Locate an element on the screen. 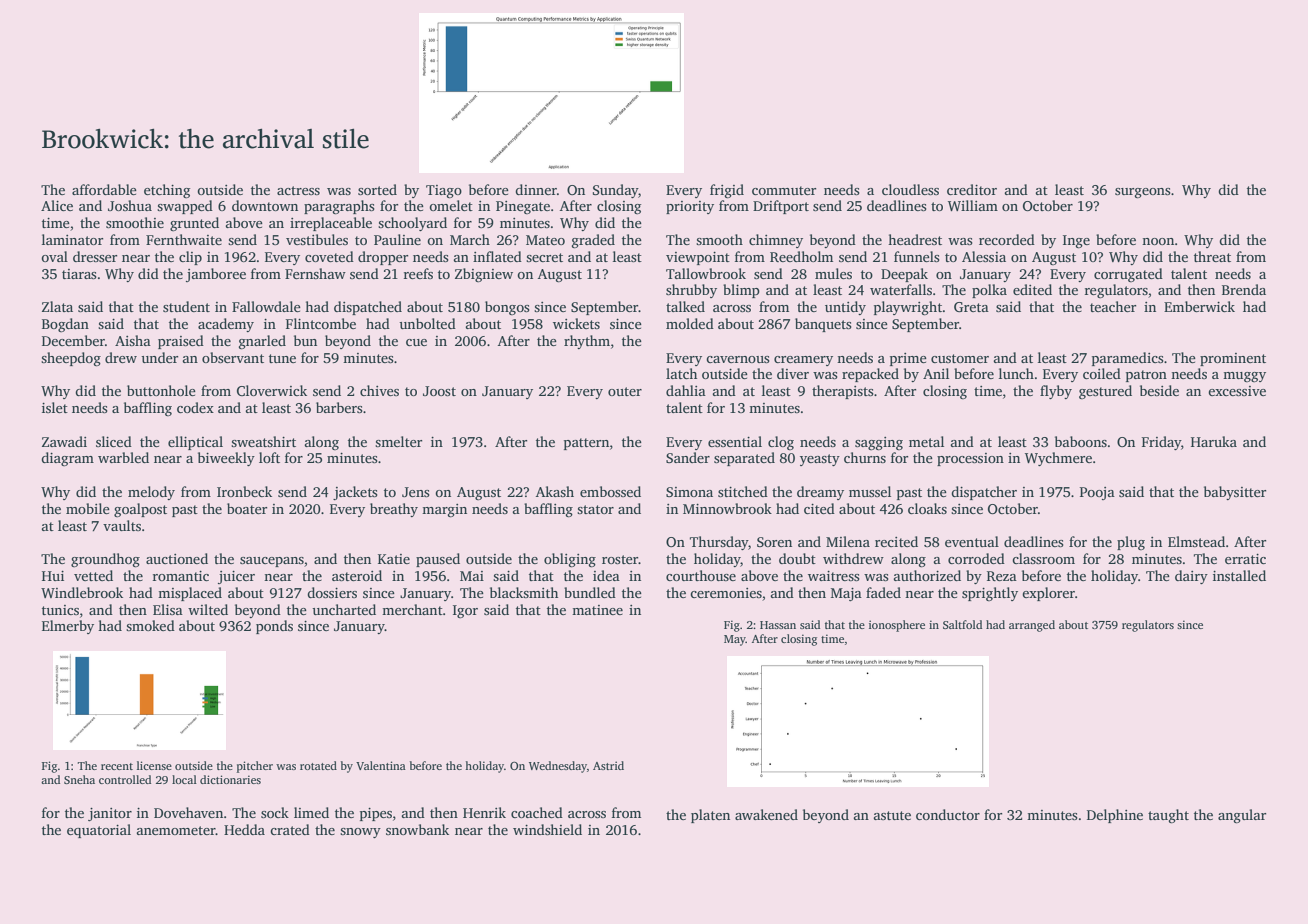  Haruka is located at coordinates (1214, 441).
